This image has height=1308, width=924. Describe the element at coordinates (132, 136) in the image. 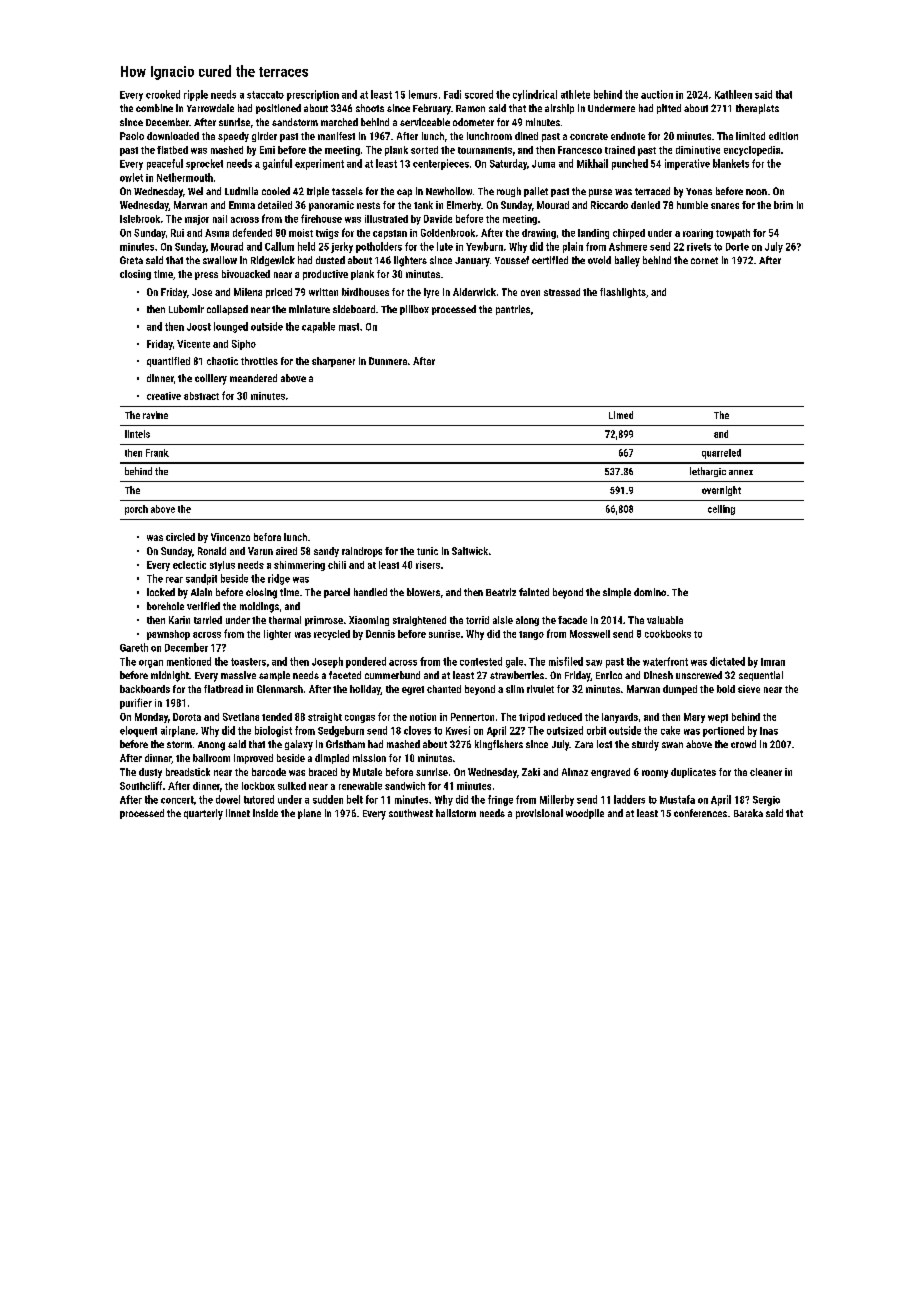

I see `Paolo` at that location.
